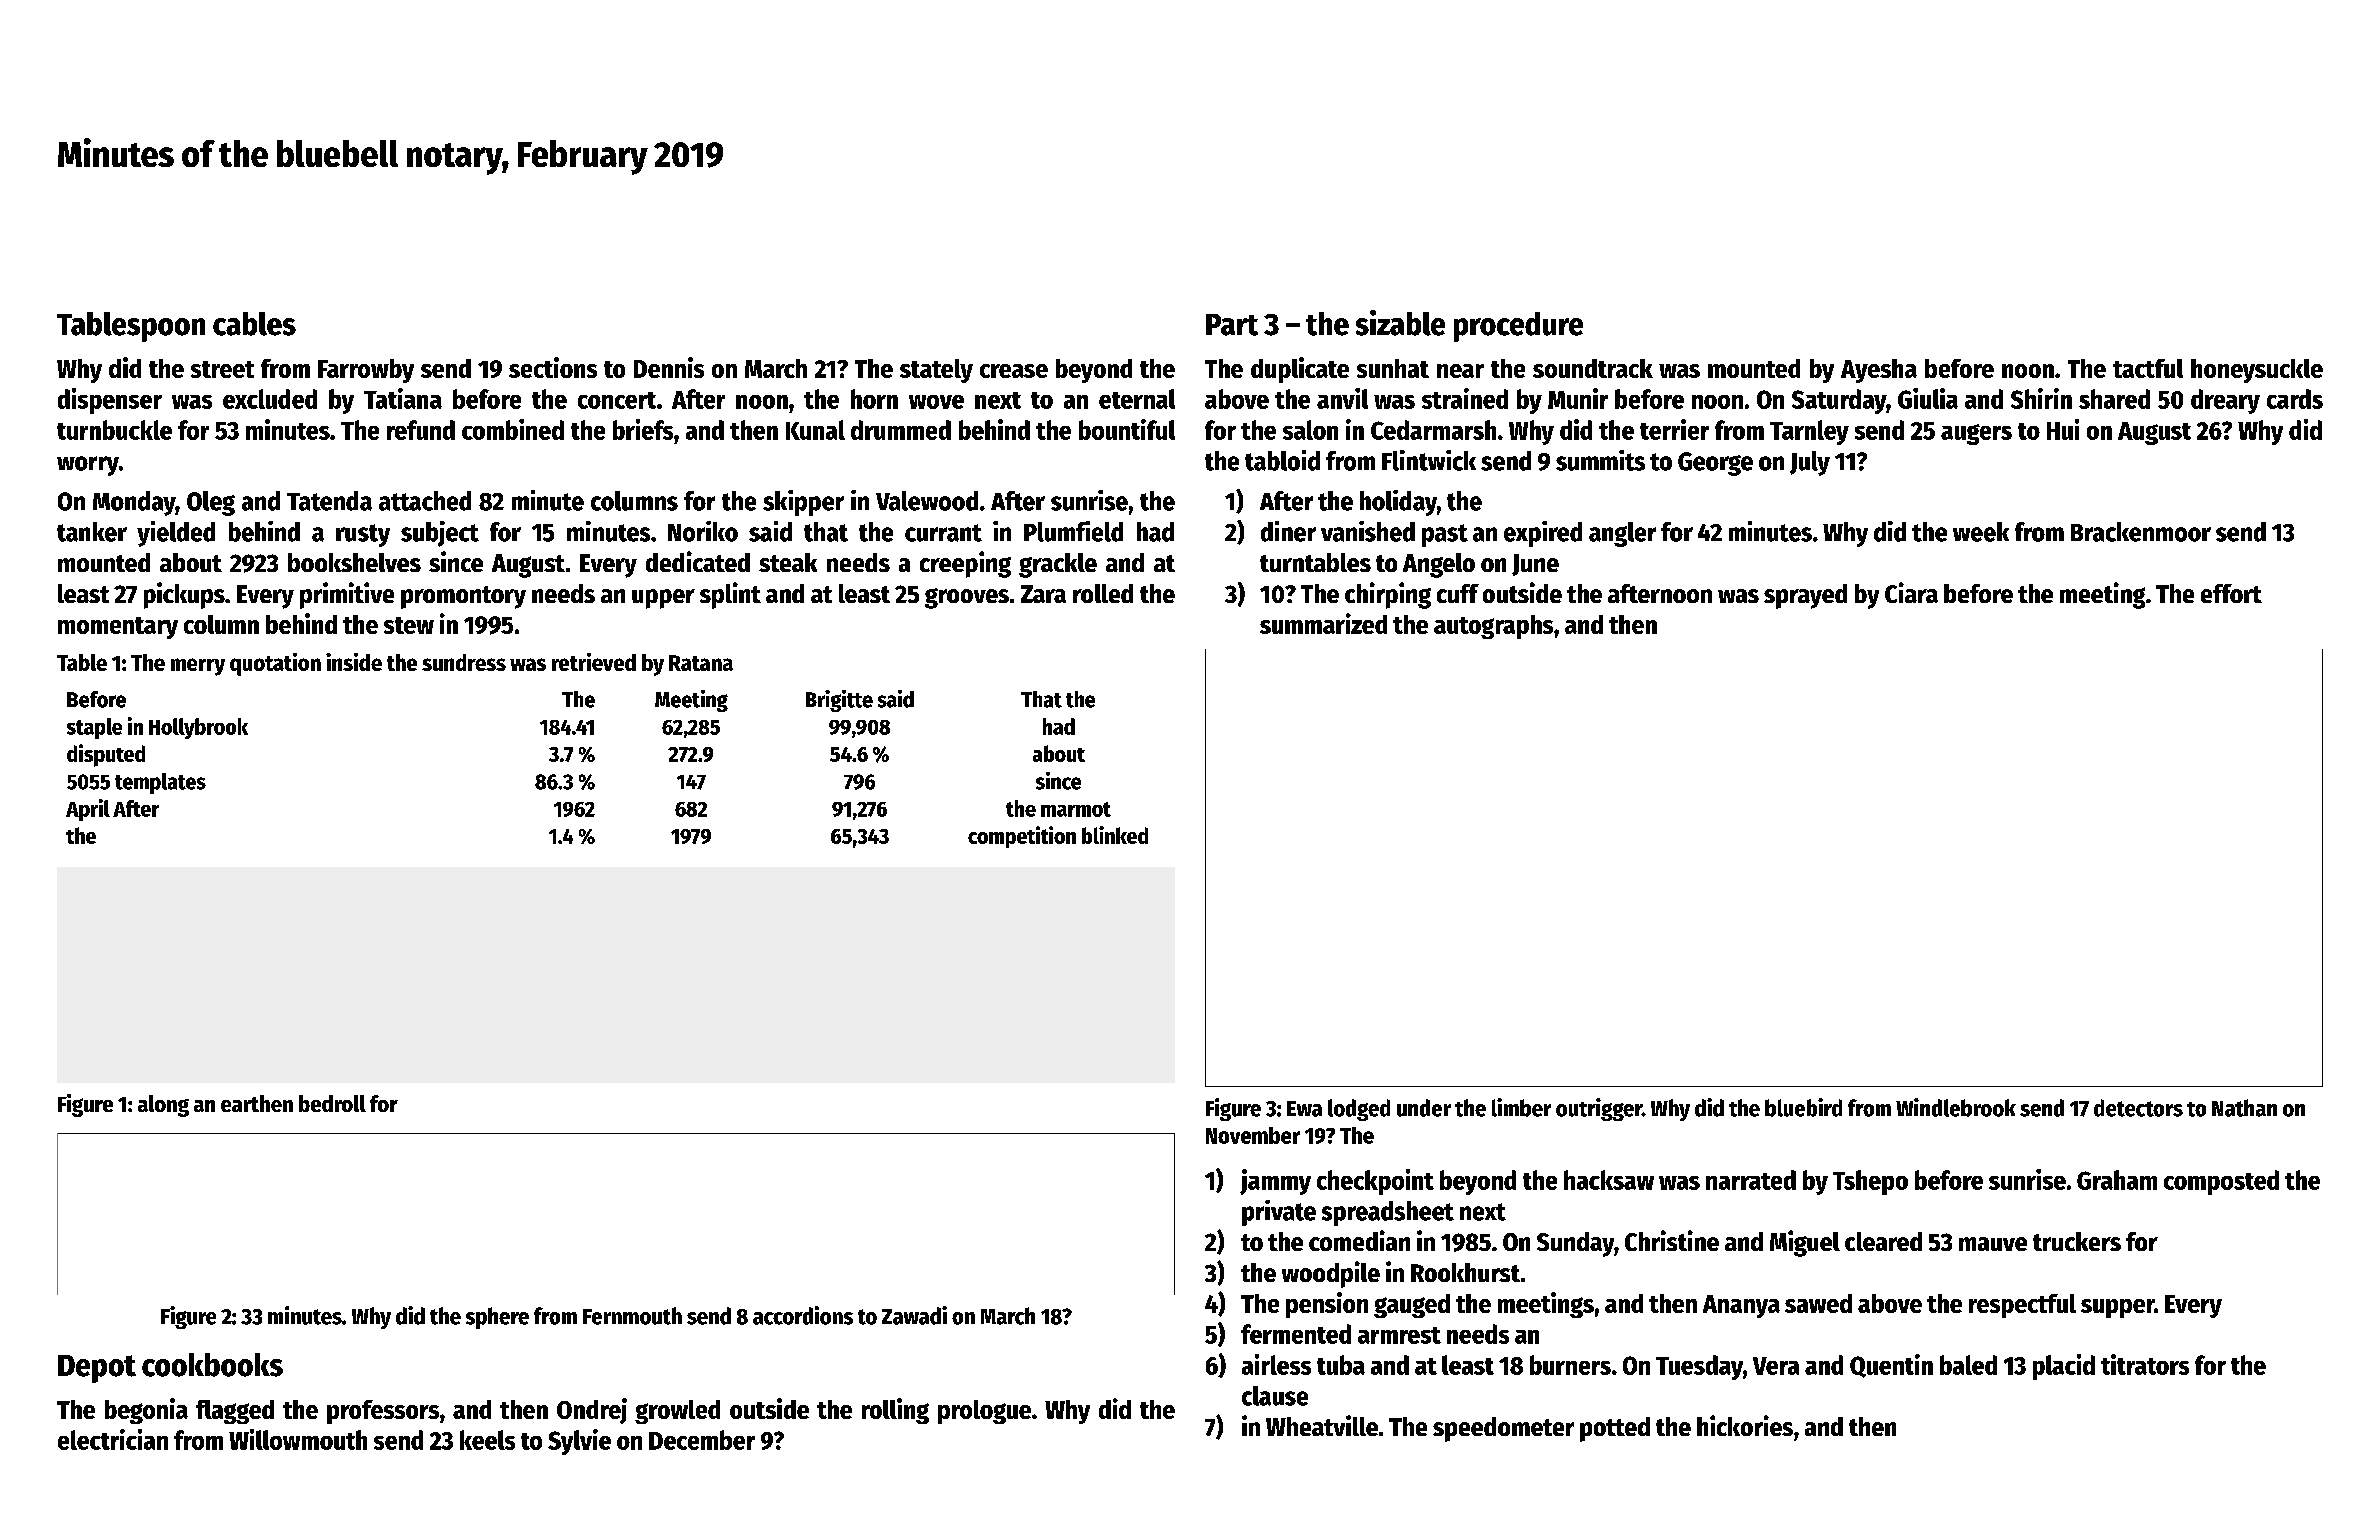 This screenshot has height=1540, width=2380. What do you see at coordinates (1232, 325) in the screenshot?
I see `Part` at bounding box center [1232, 325].
